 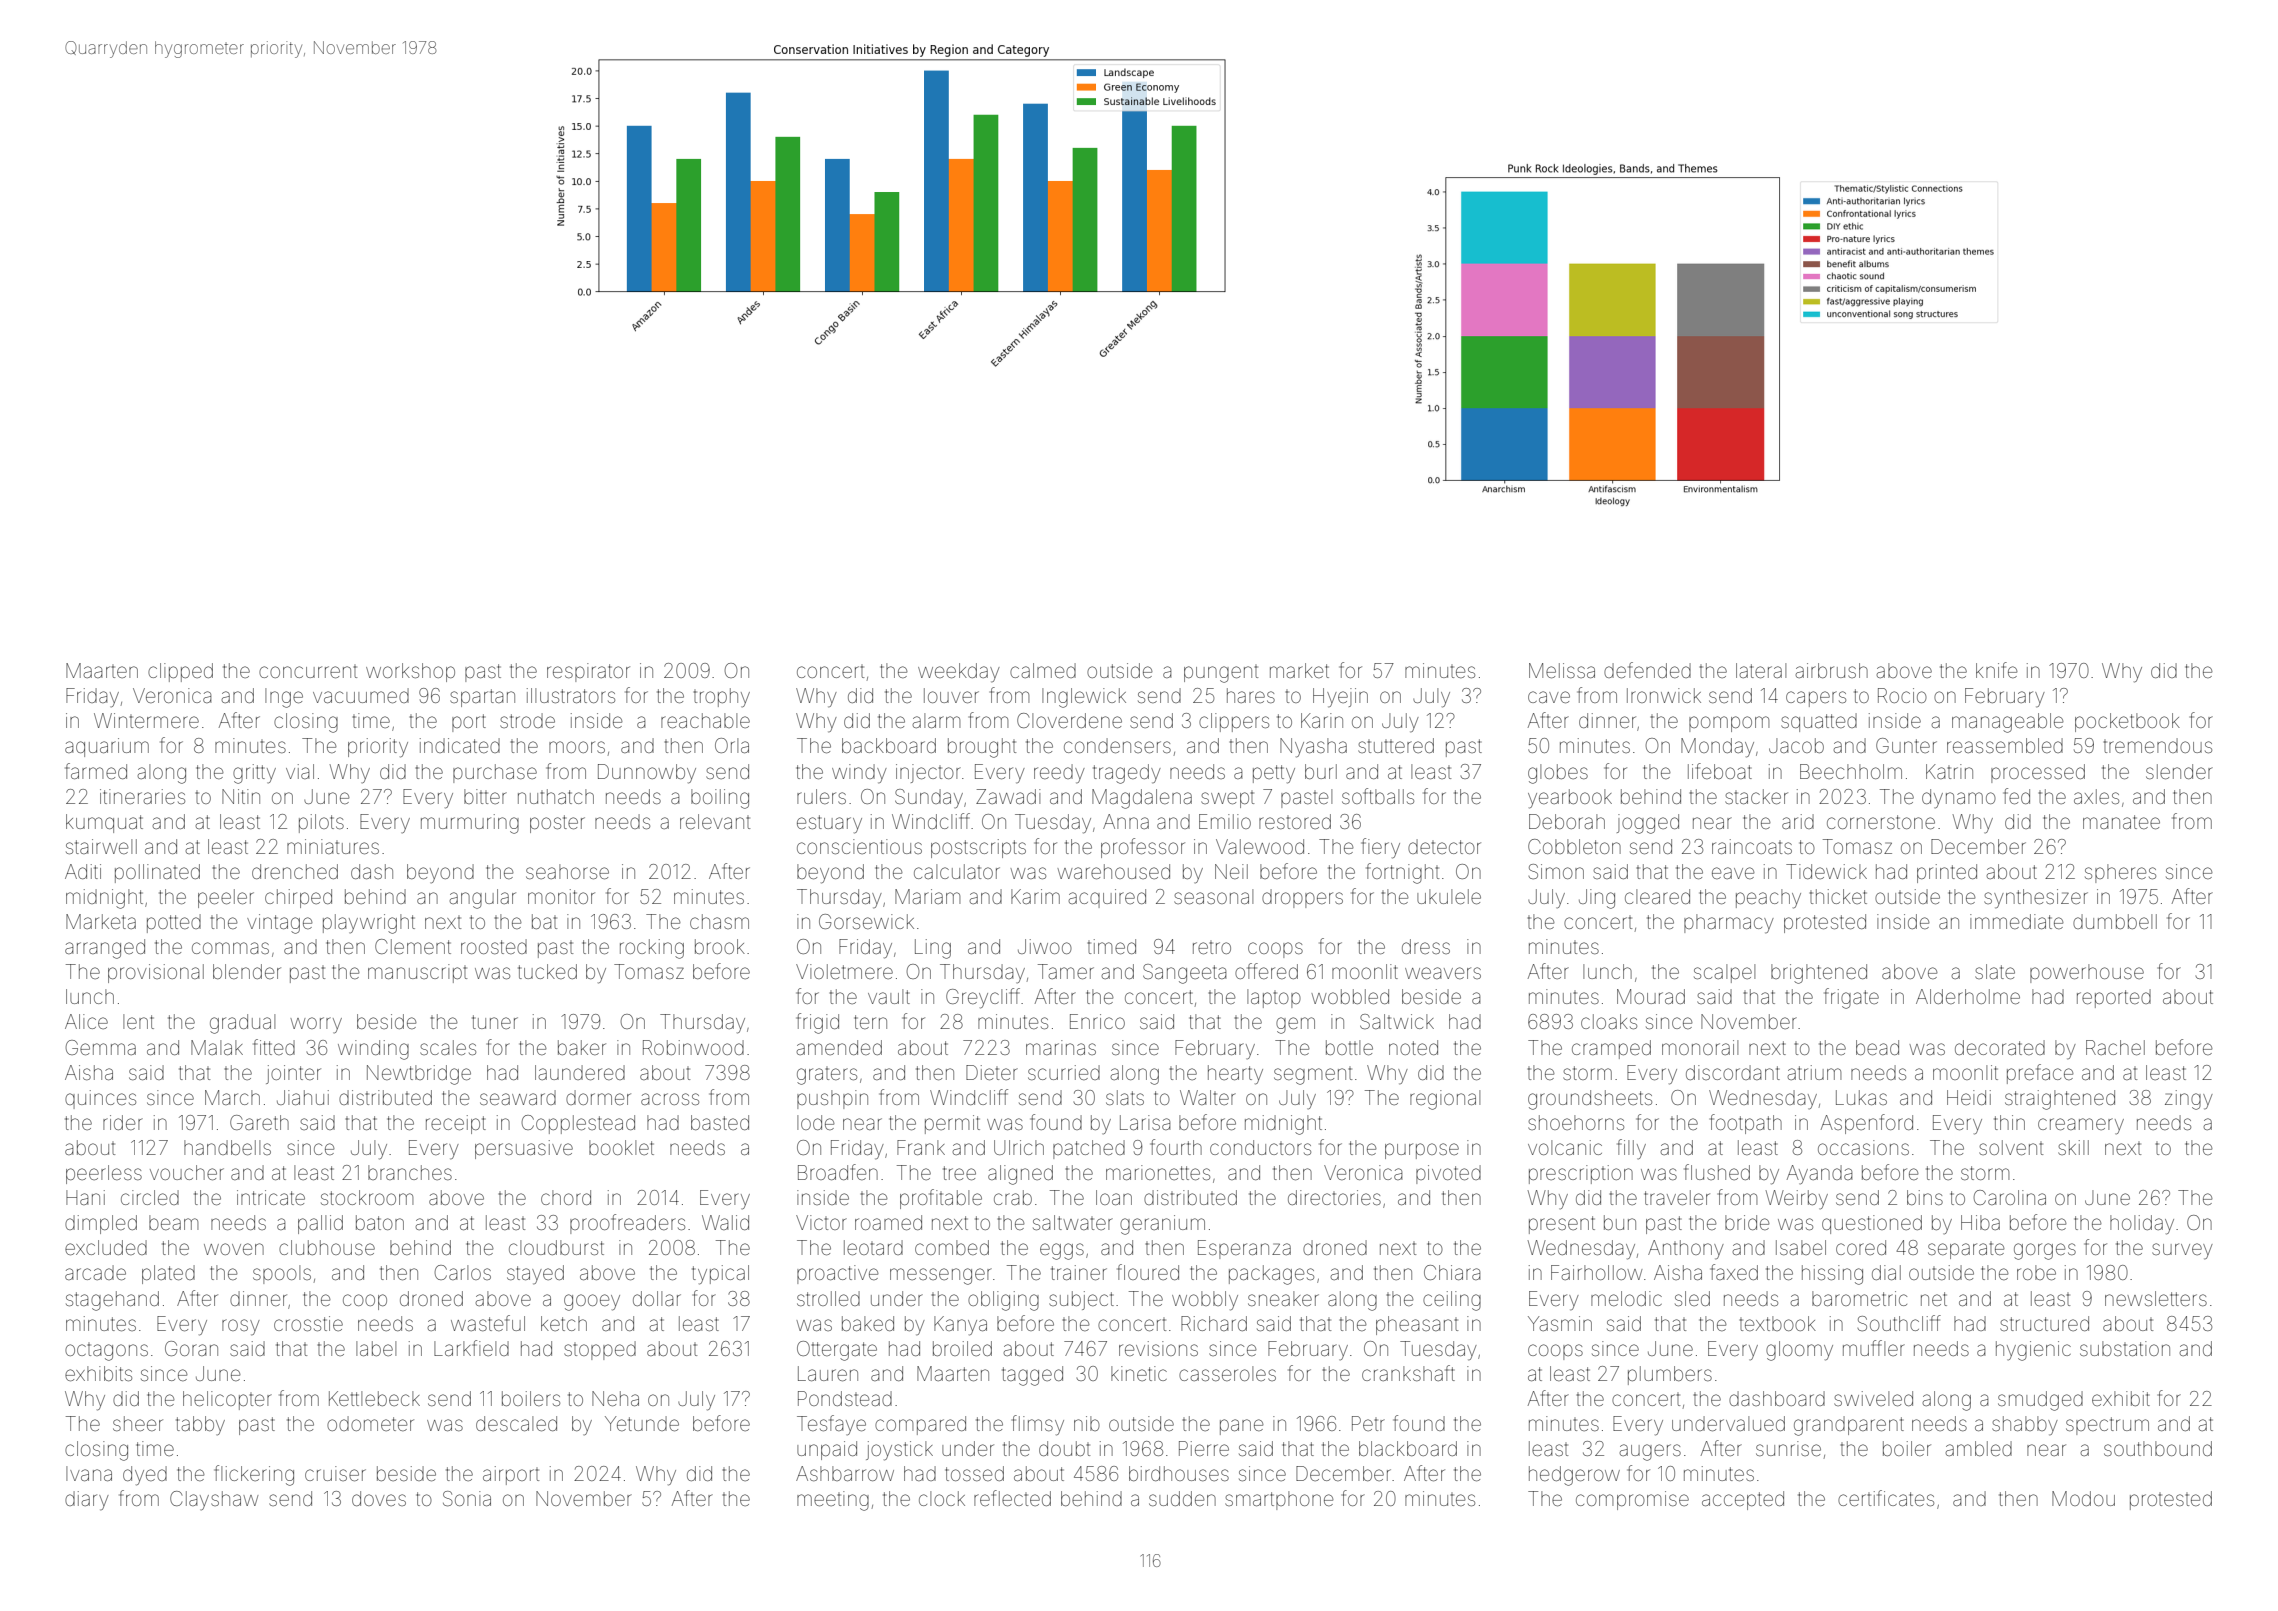 I want to click on knife, so click(x=1996, y=670).
